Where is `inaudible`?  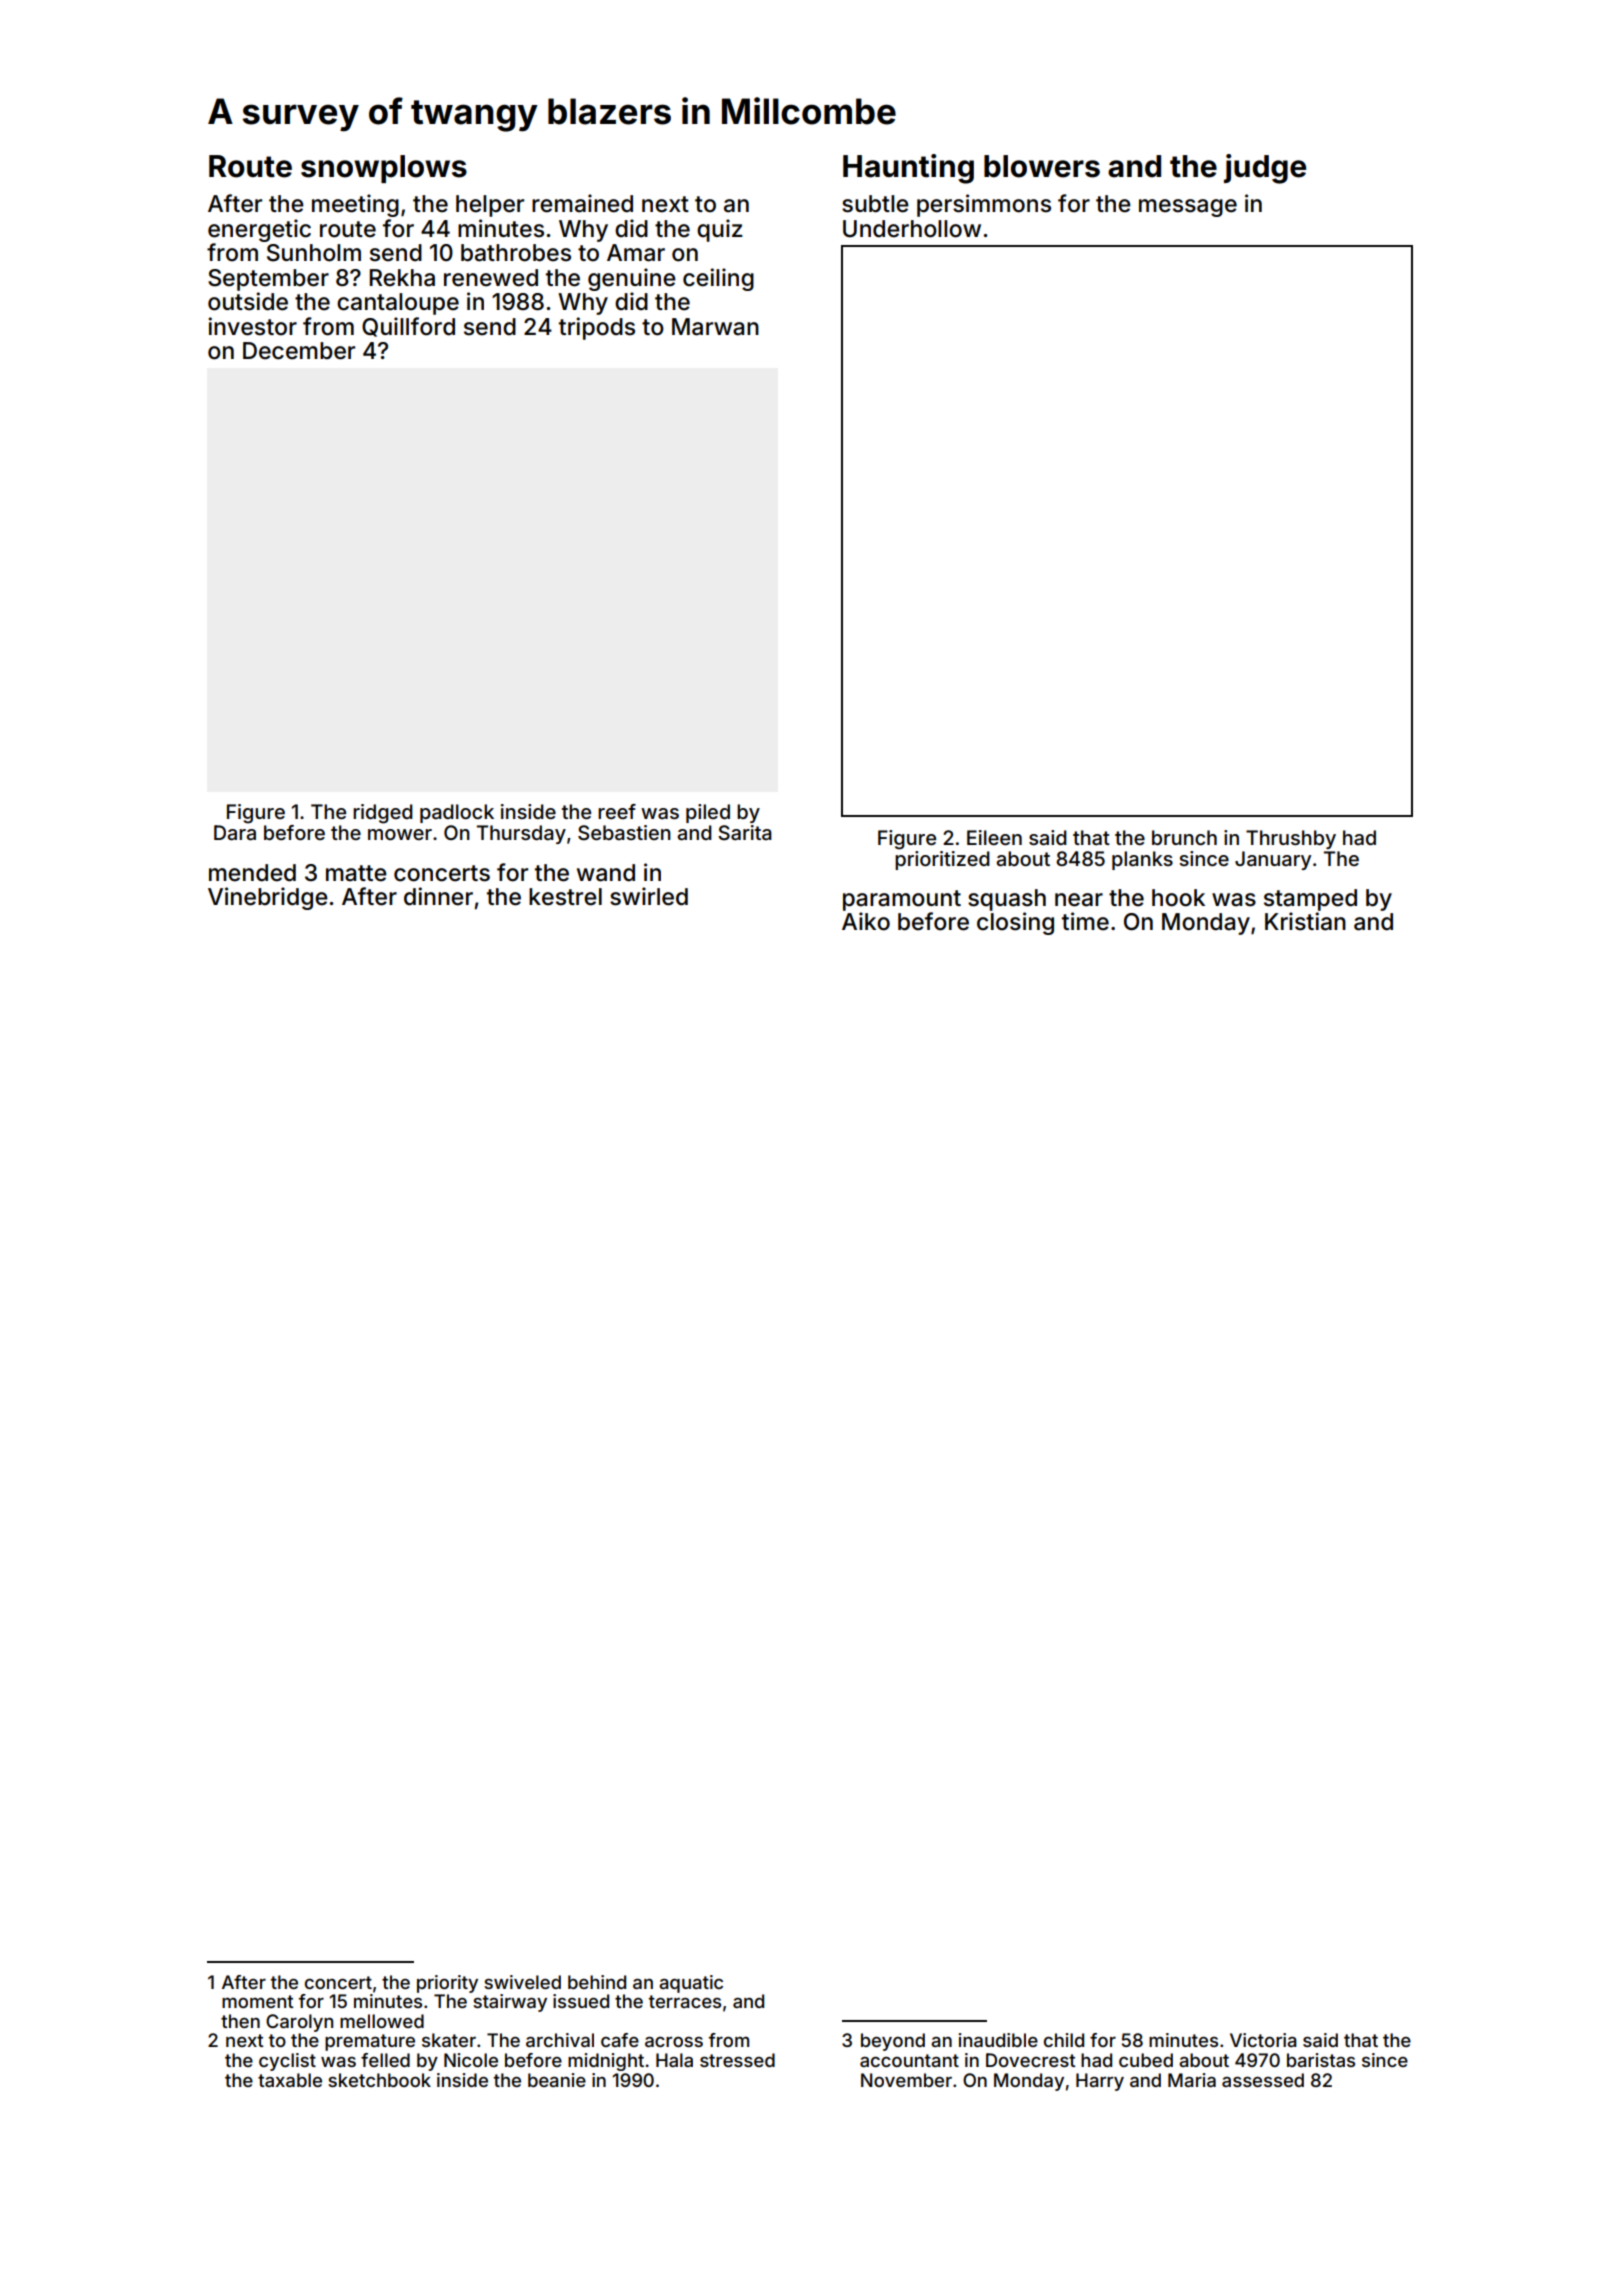 inaudible is located at coordinates (998, 2040).
